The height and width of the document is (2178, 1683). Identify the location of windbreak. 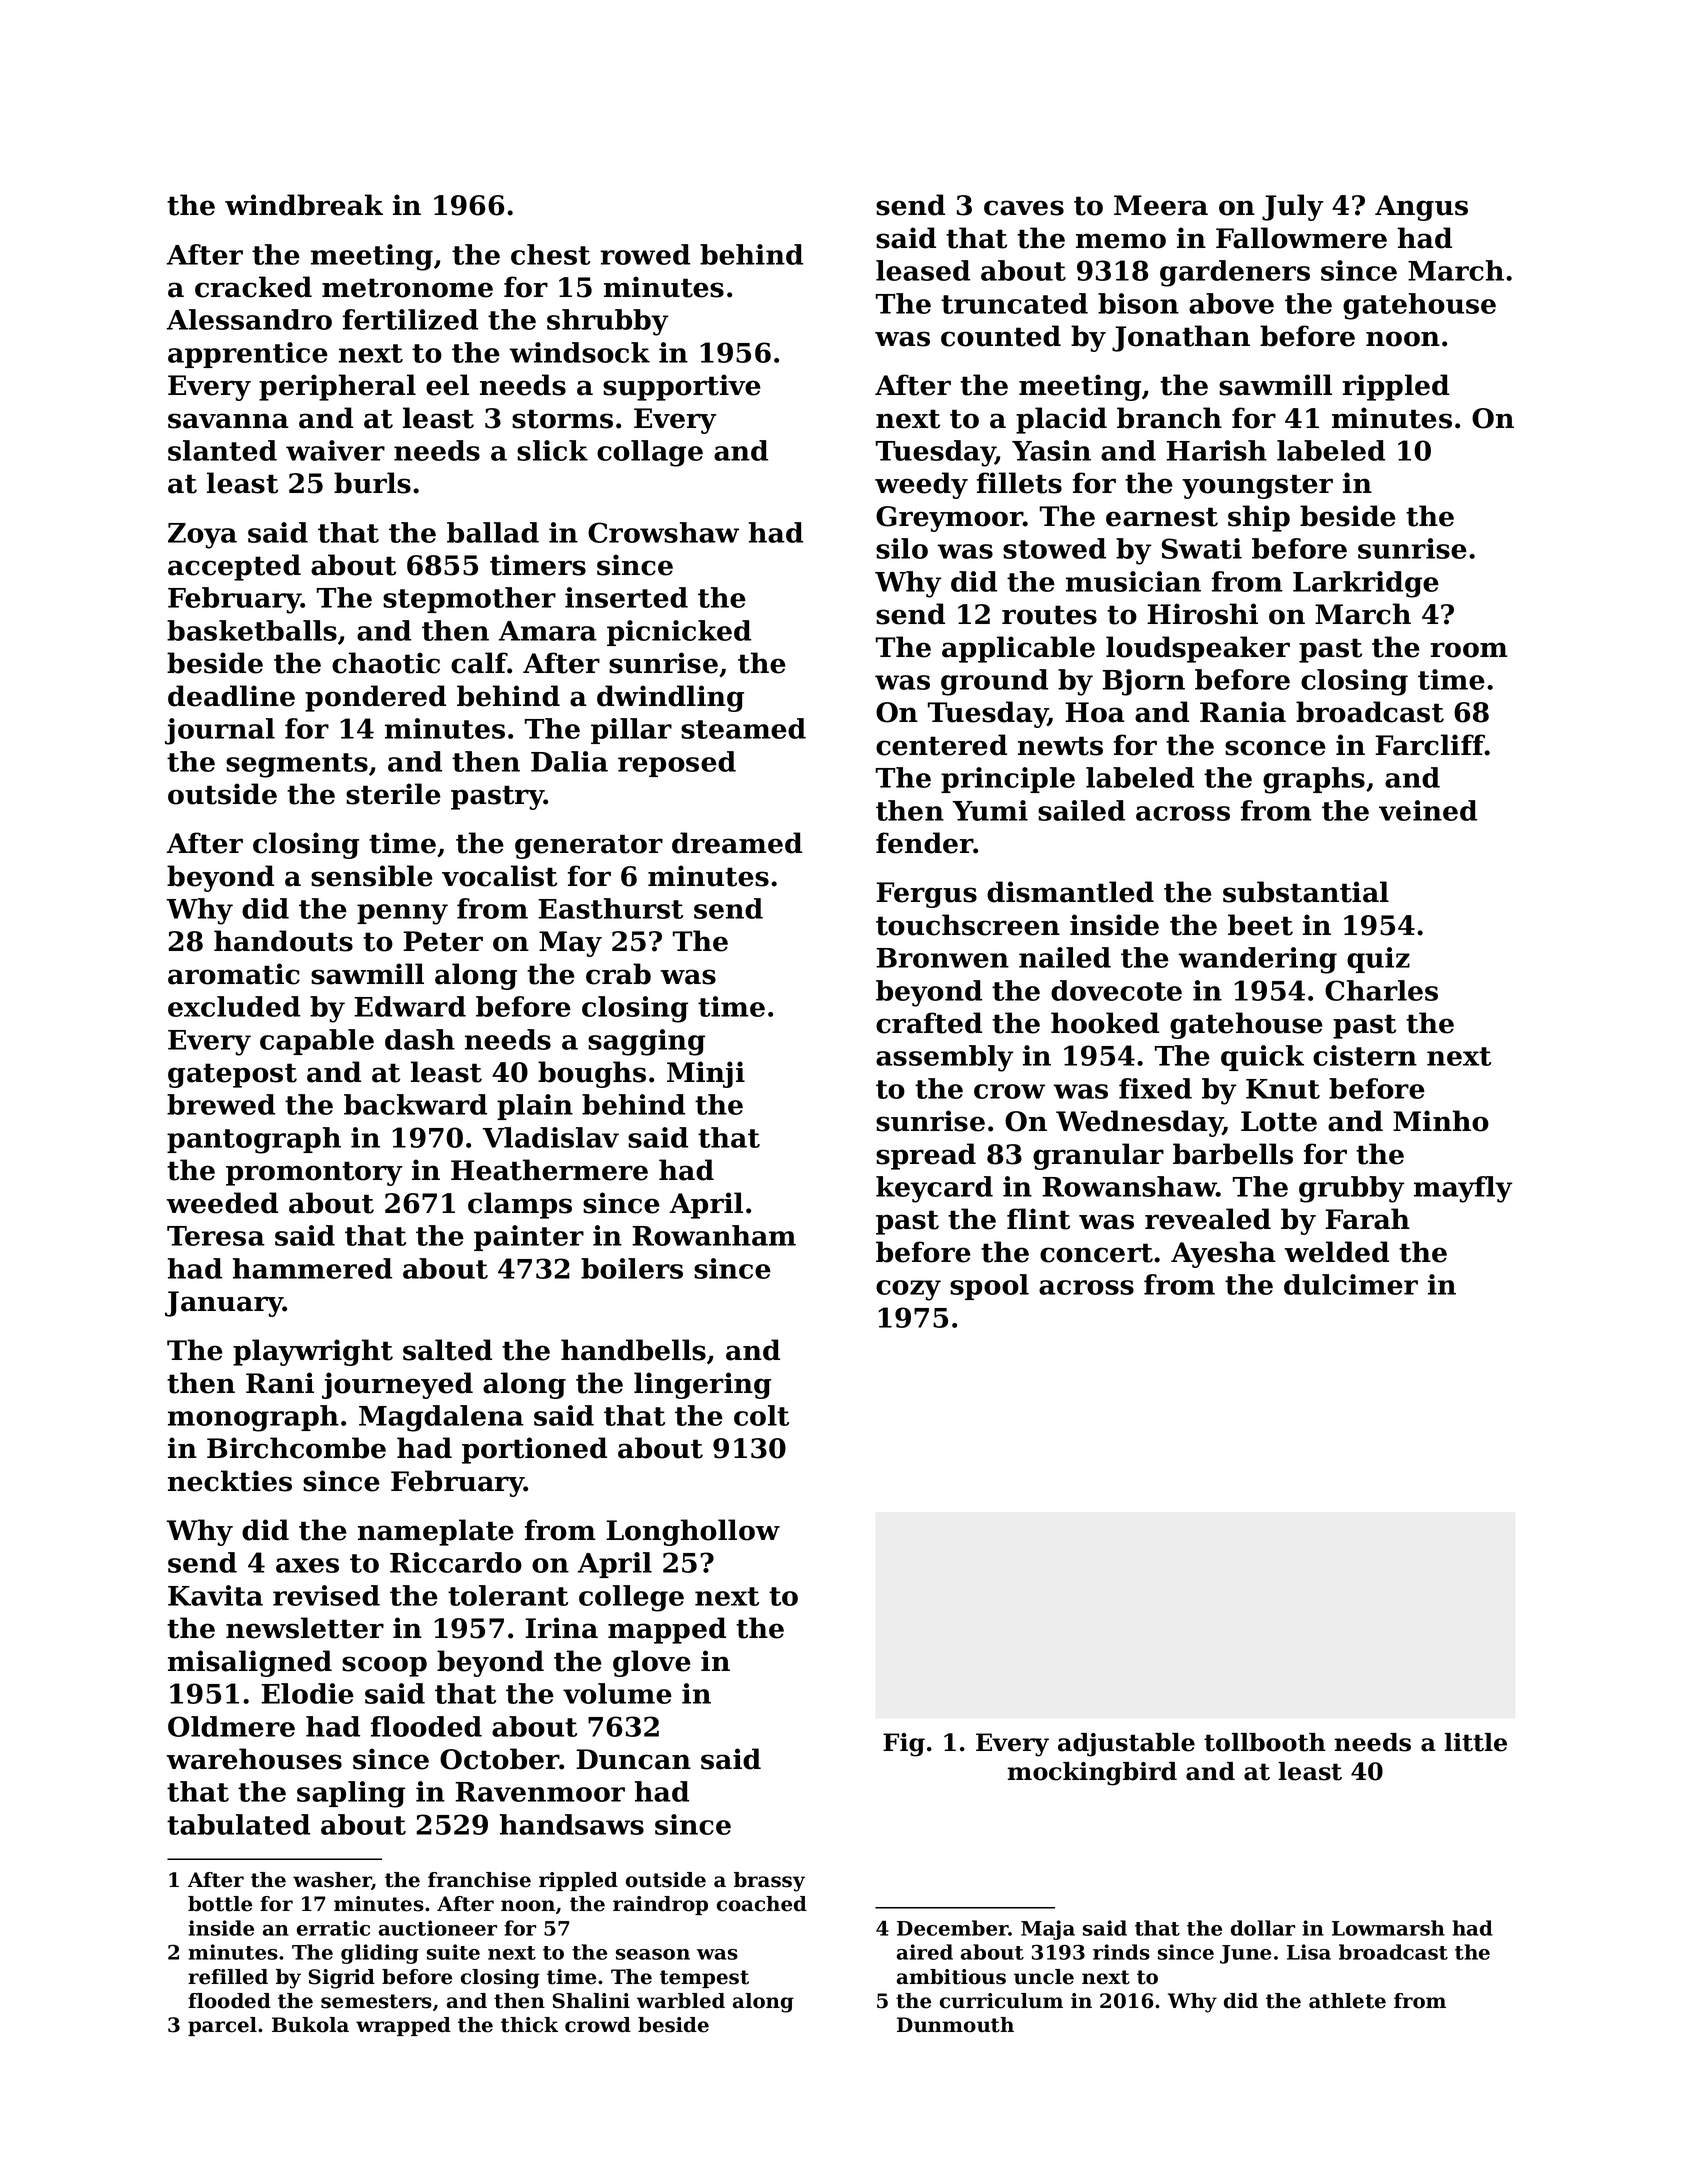
(304, 205).
